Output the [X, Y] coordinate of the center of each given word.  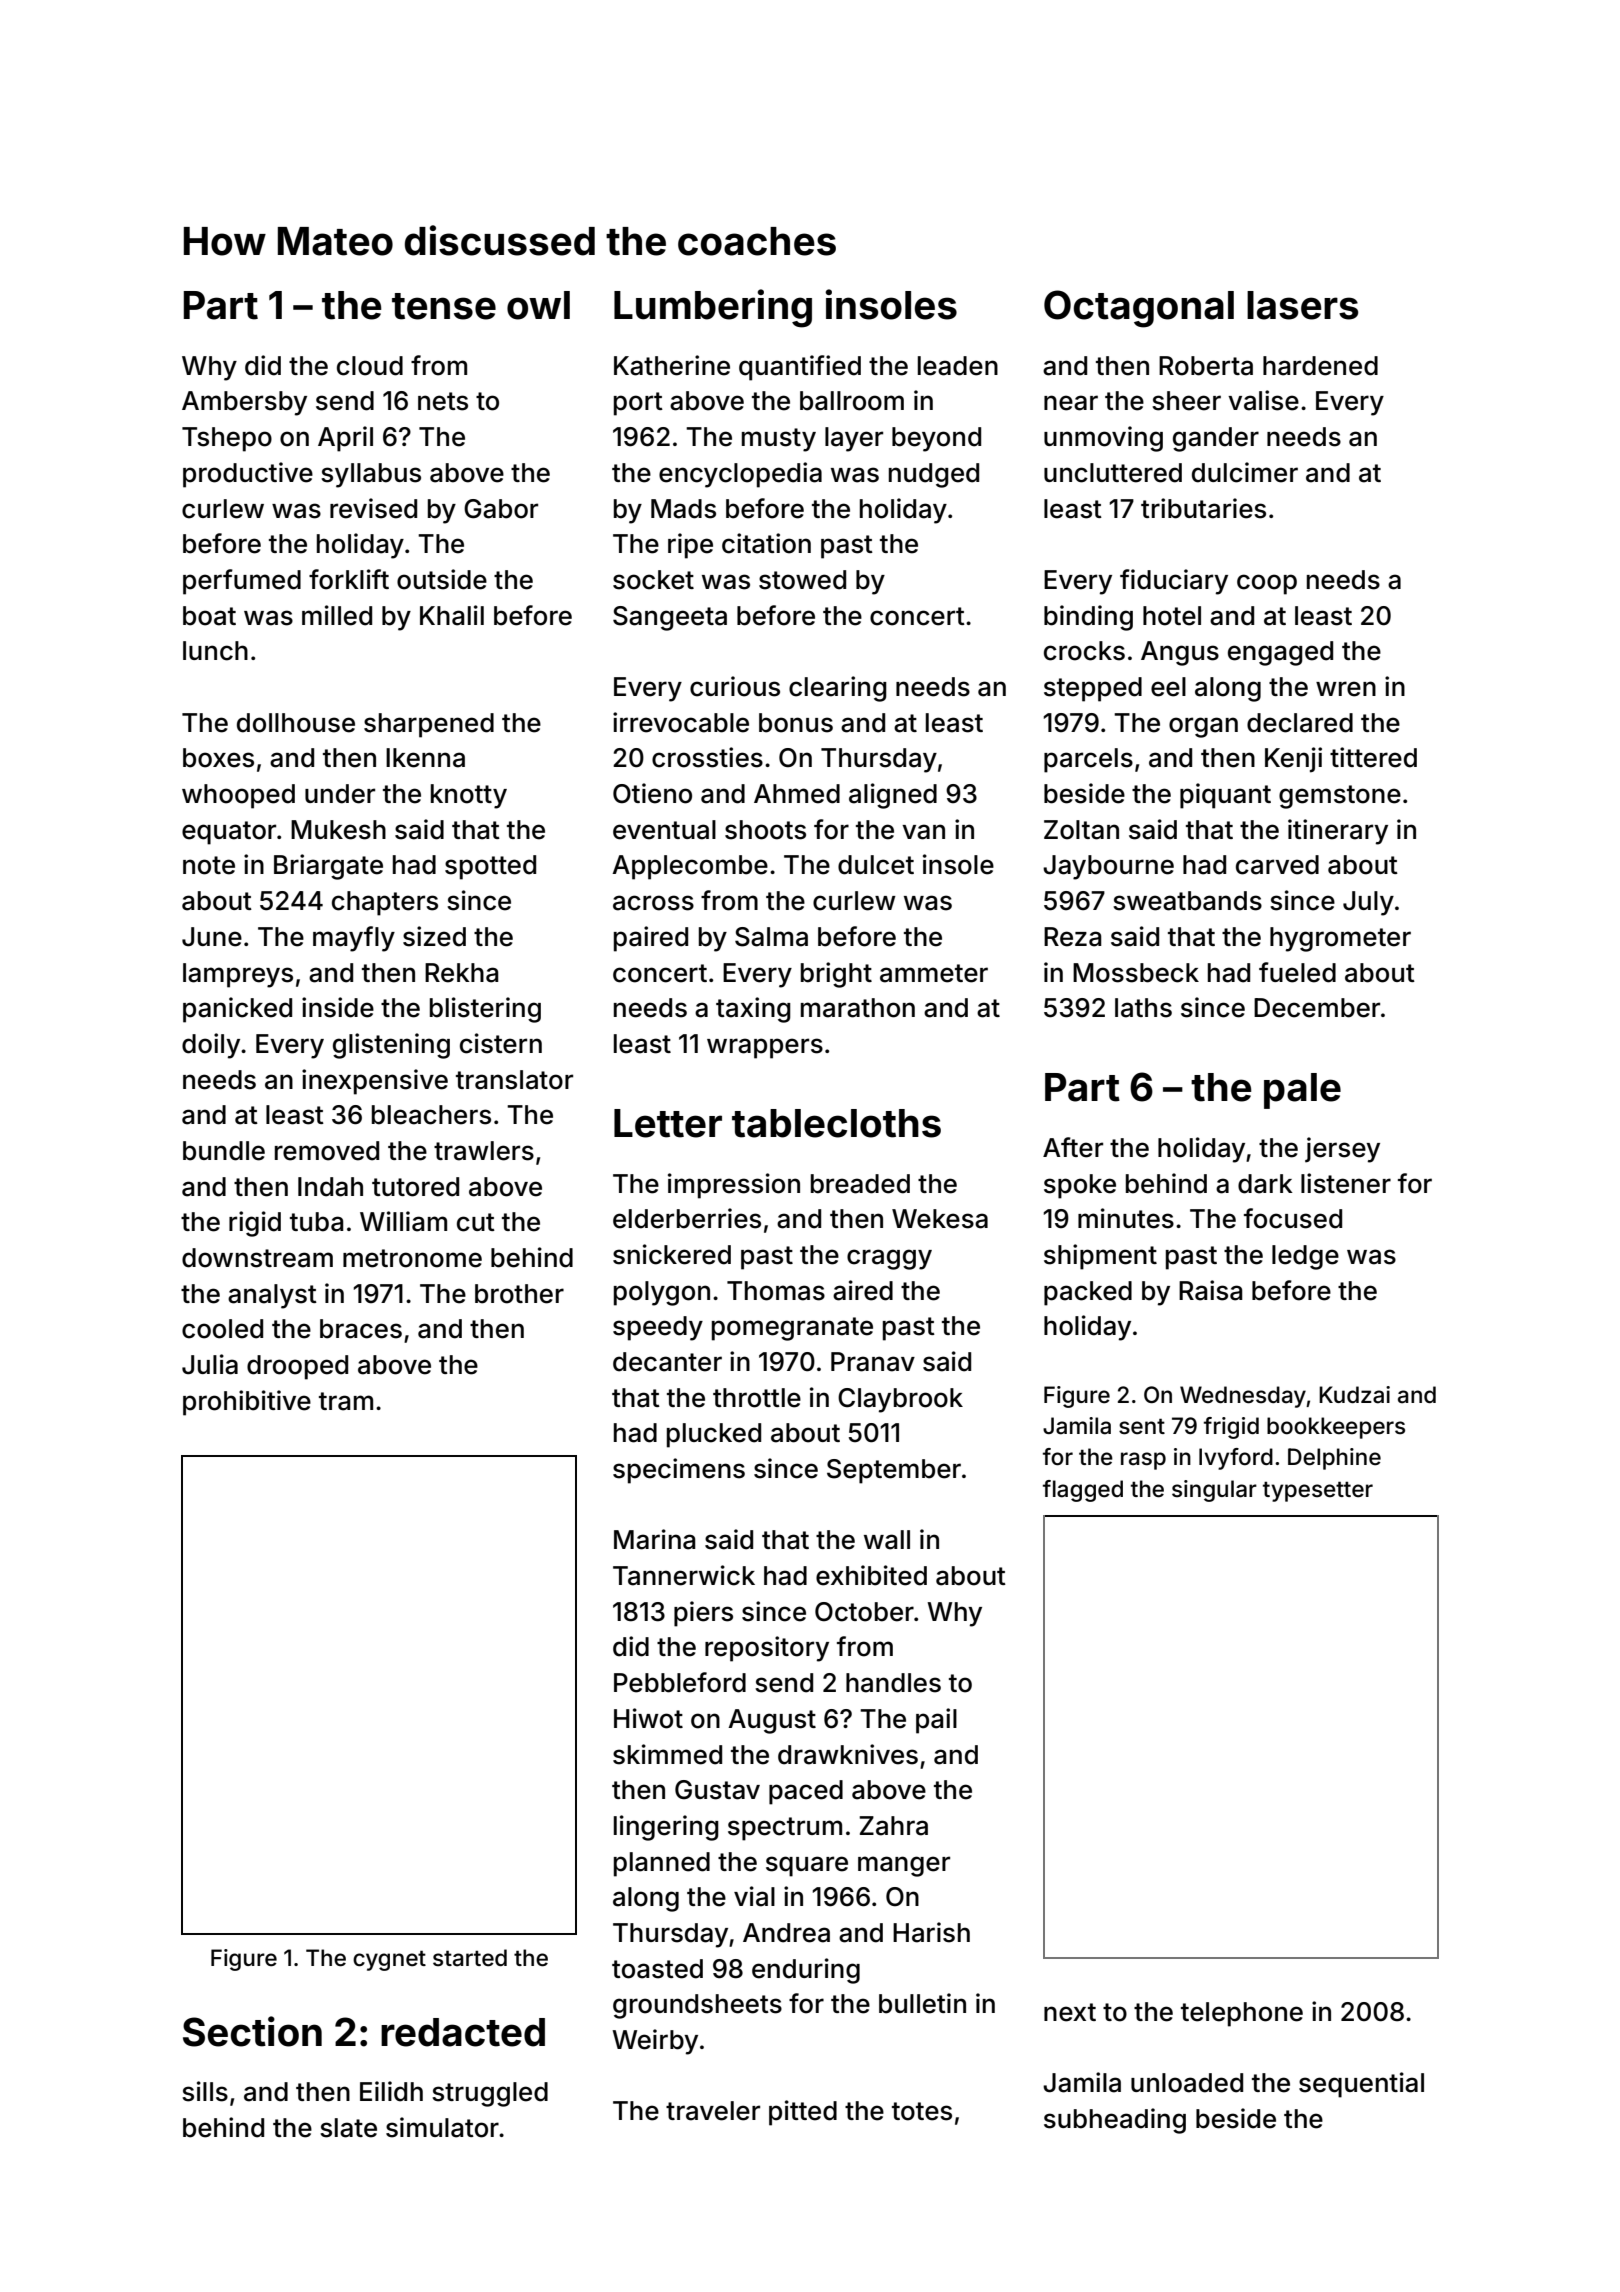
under [340, 794]
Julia [210, 1364]
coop [1267, 584]
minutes [1126, 1218]
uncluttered [1113, 473]
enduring [806, 1971]
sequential [1361, 2085]
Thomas [776, 1291]
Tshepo [227, 439]
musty [779, 440]
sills [205, 2091]
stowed [802, 580]
